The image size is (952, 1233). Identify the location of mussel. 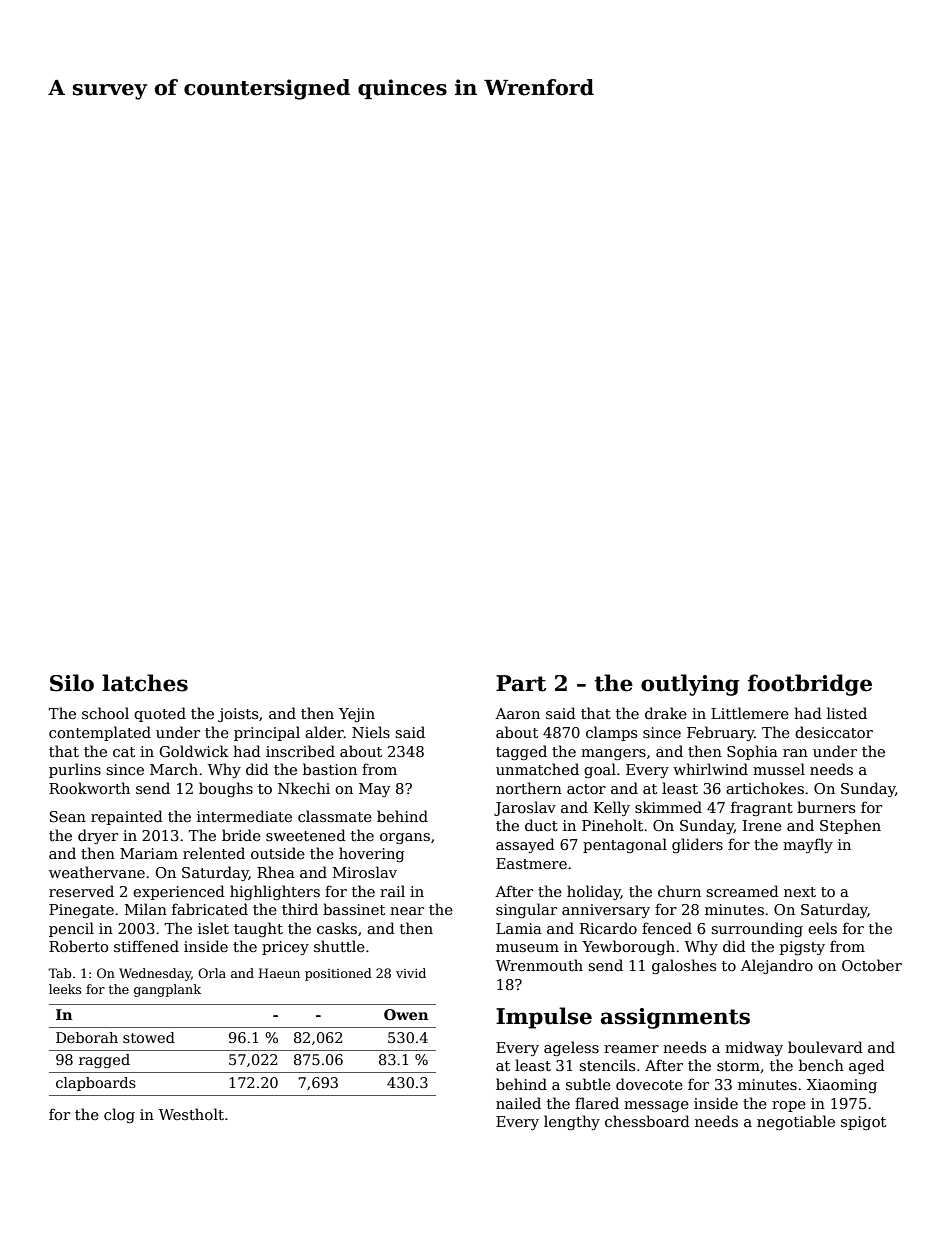
(779, 769).
